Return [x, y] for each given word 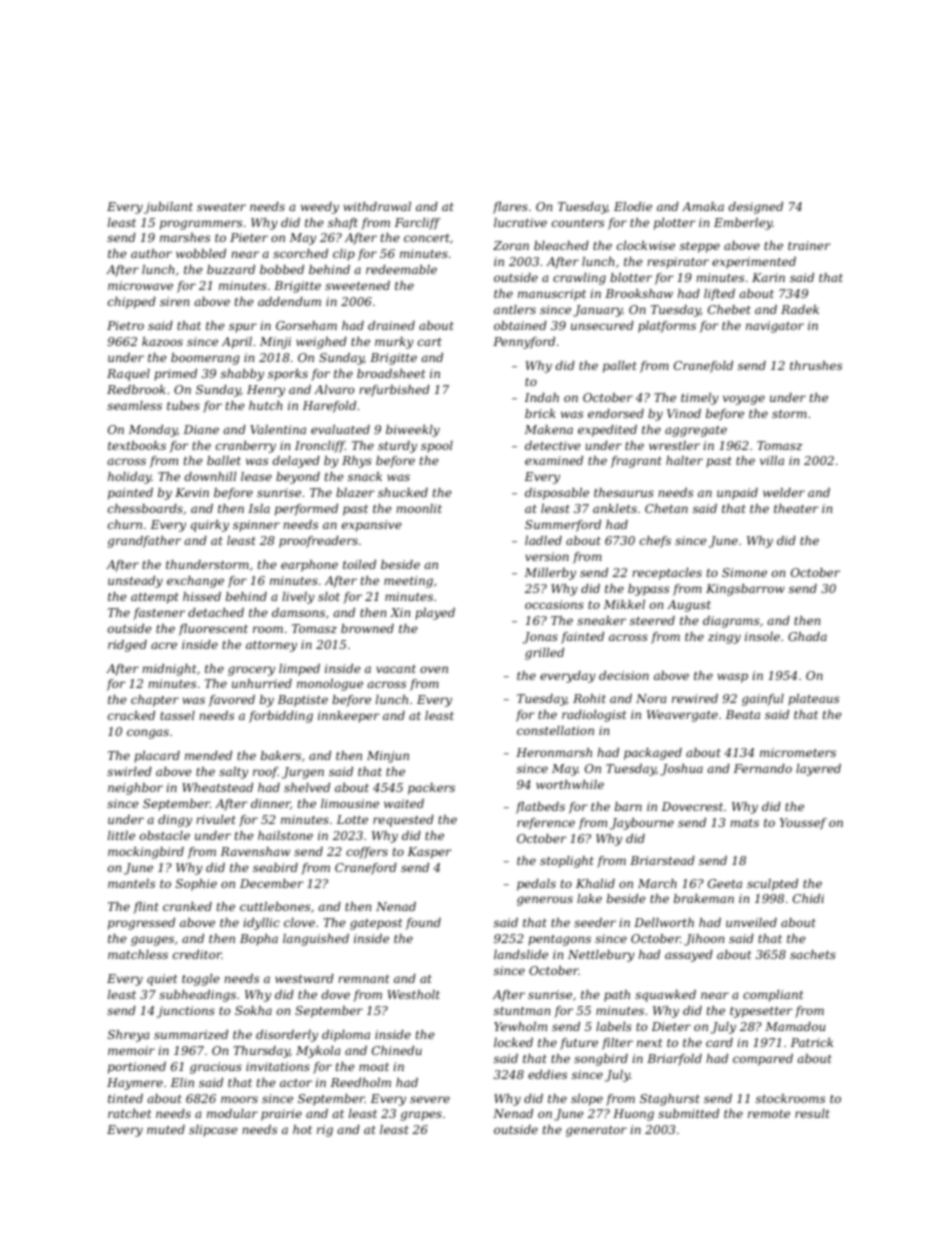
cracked [131, 715]
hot [302, 1129]
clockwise [646, 245]
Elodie [633, 206]
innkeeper [348, 717]
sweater [221, 207]
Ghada [807, 636]
